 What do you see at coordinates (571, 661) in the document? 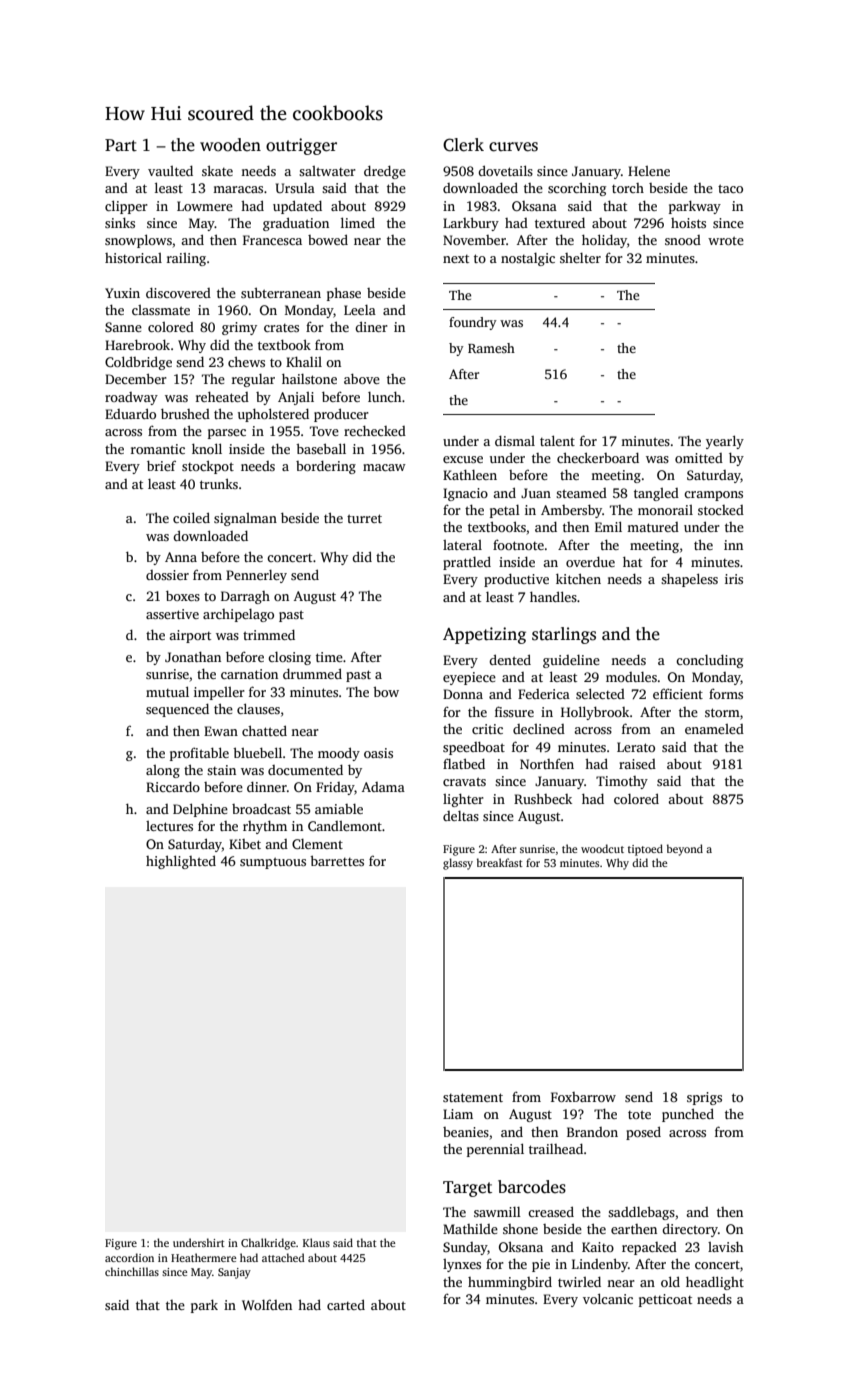
I see `guideline` at bounding box center [571, 661].
